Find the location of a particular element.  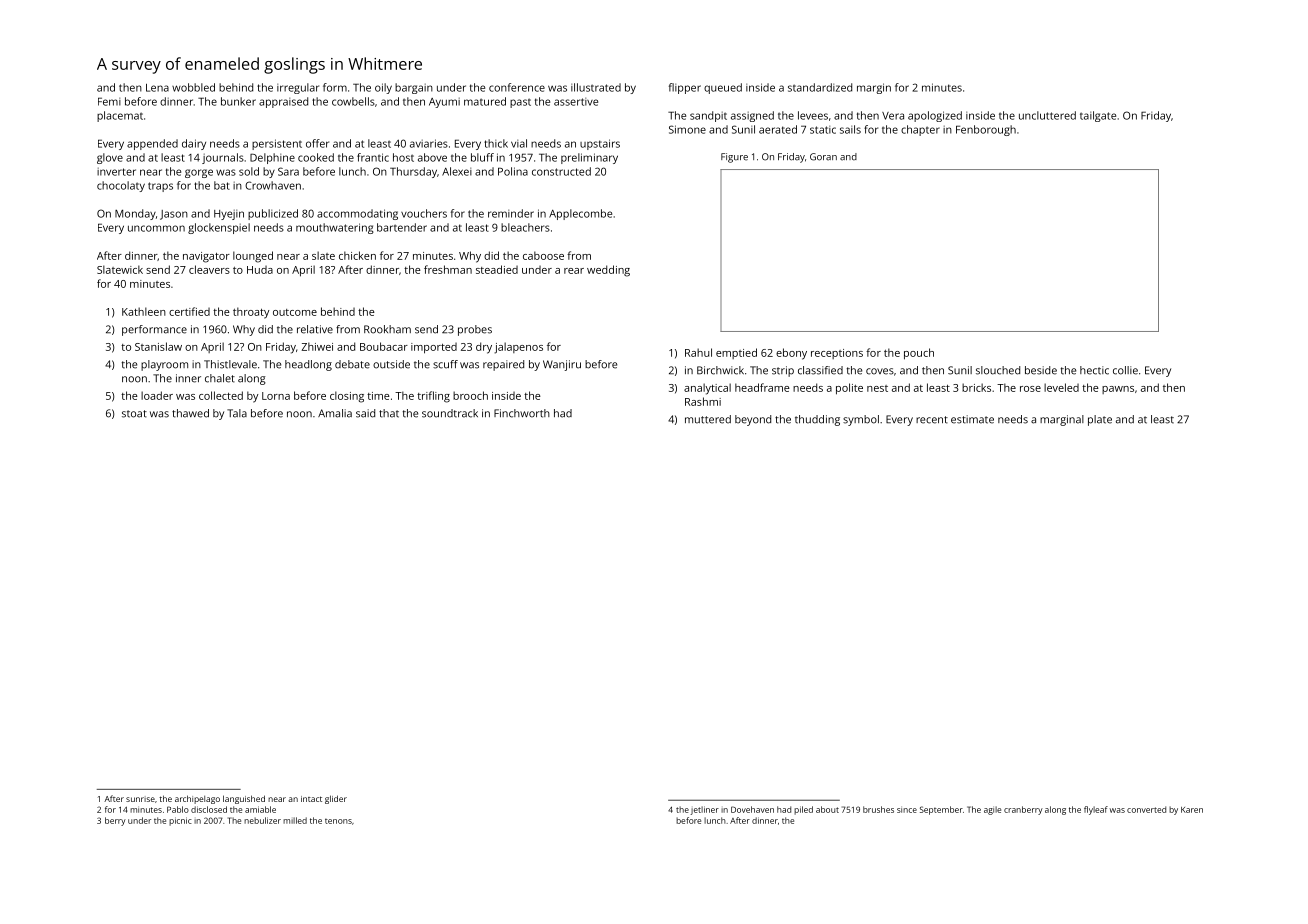

queued is located at coordinates (723, 88).
